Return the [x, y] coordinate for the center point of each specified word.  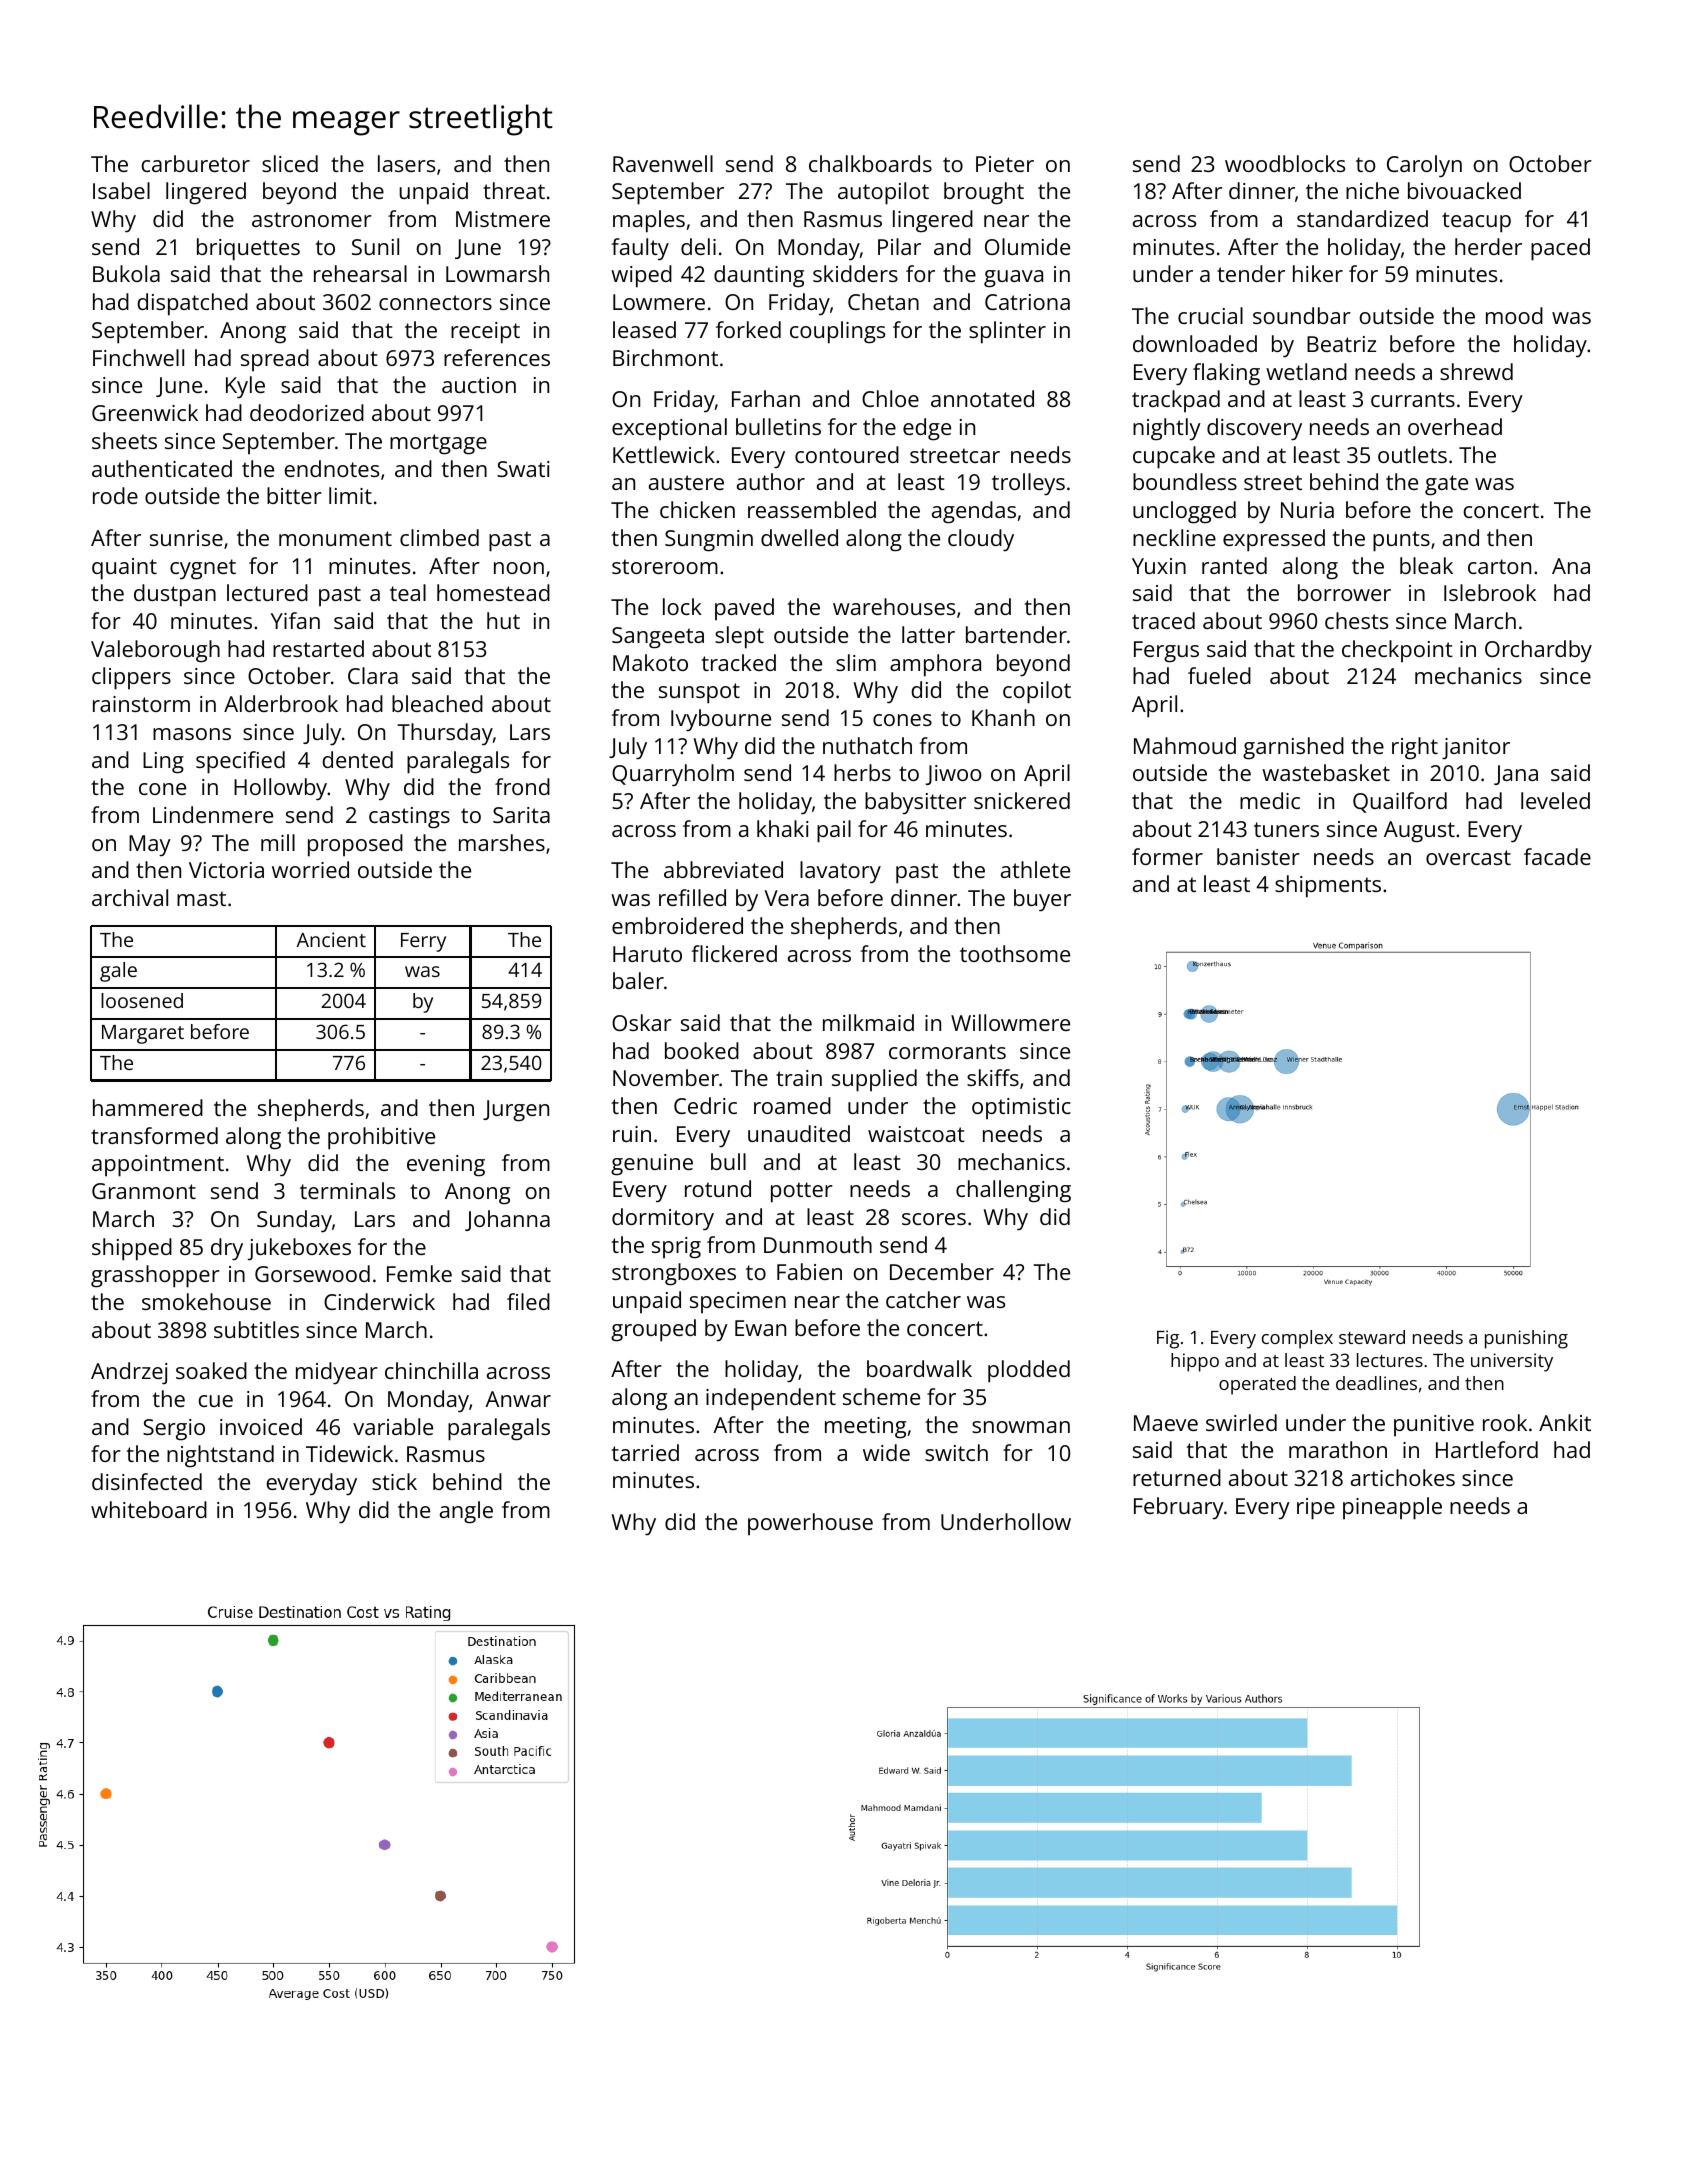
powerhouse [810, 1524]
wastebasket [1326, 772]
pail [834, 831]
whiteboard [149, 1509]
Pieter [1005, 164]
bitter [294, 495]
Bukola [126, 273]
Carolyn [1424, 166]
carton [1499, 566]
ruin [632, 1134]
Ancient [331, 939]
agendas [974, 512]
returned [1177, 1477]
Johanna [507, 1220]
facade [1557, 856]
